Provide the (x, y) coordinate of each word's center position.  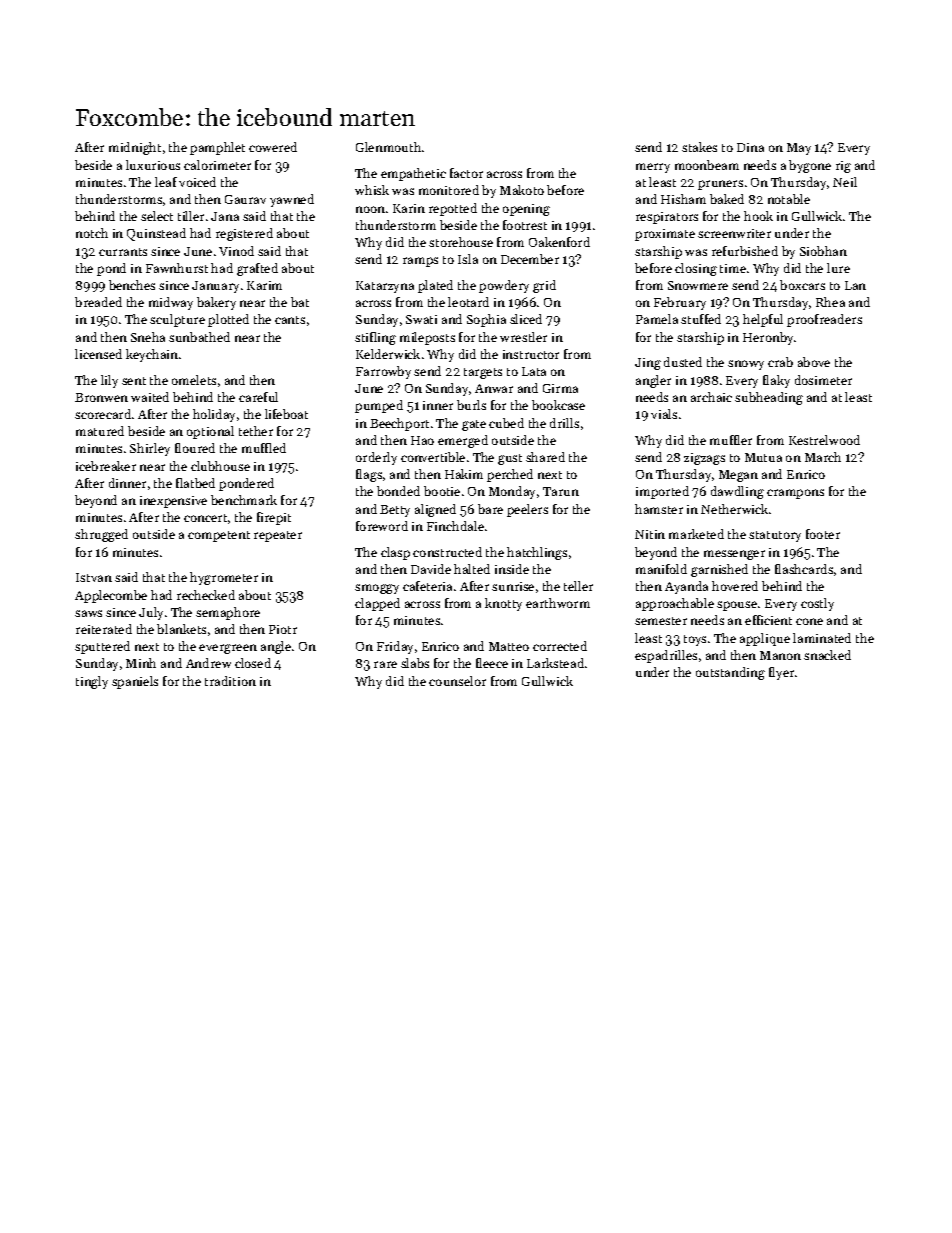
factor (466, 173)
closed (253, 663)
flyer (781, 673)
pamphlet (217, 148)
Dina (750, 147)
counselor (457, 681)
